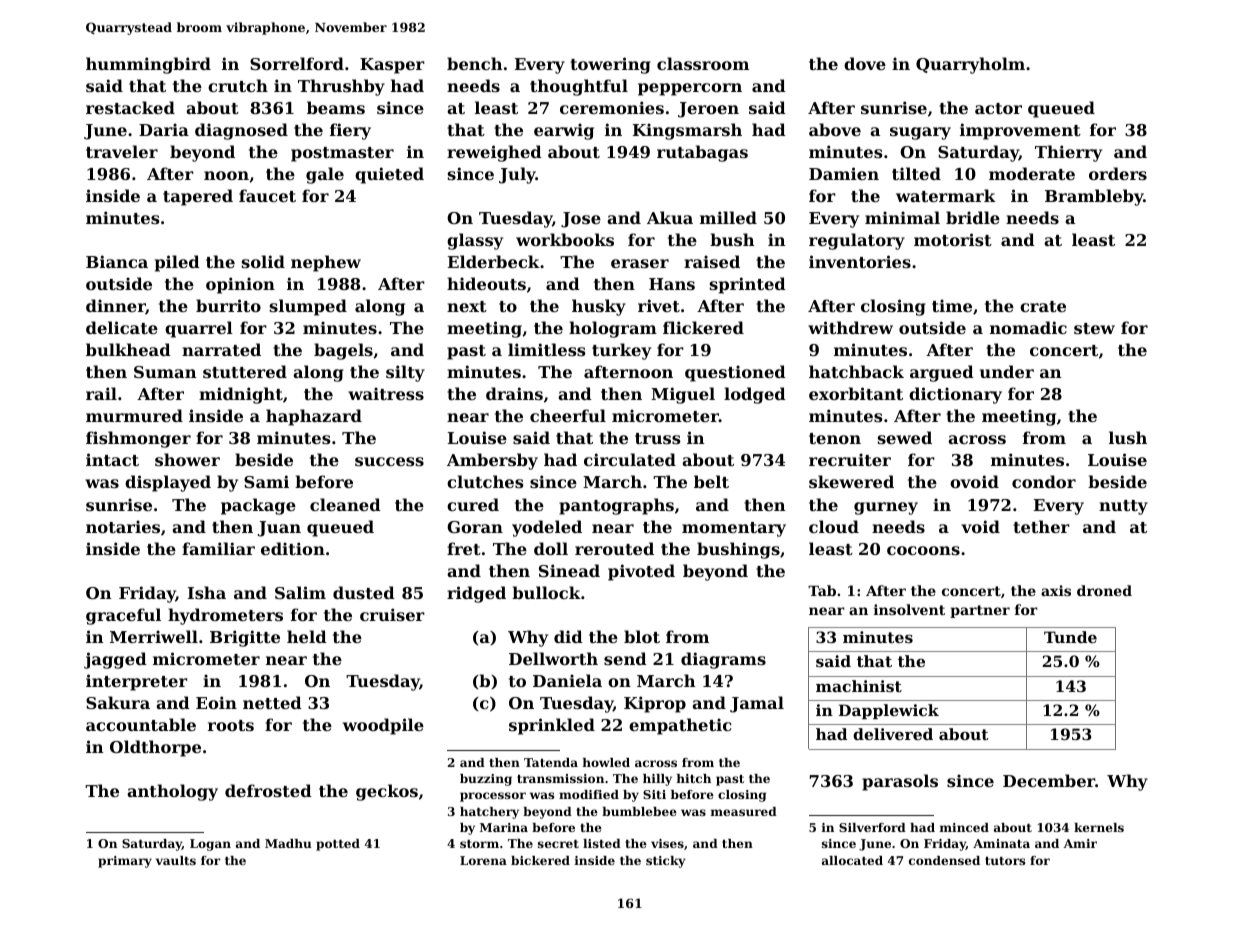 Image resolution: width=1233 pixels, height=952 pixels. Describe the element at coordinates (728, 217) in the image. I see `milled` at that location.
